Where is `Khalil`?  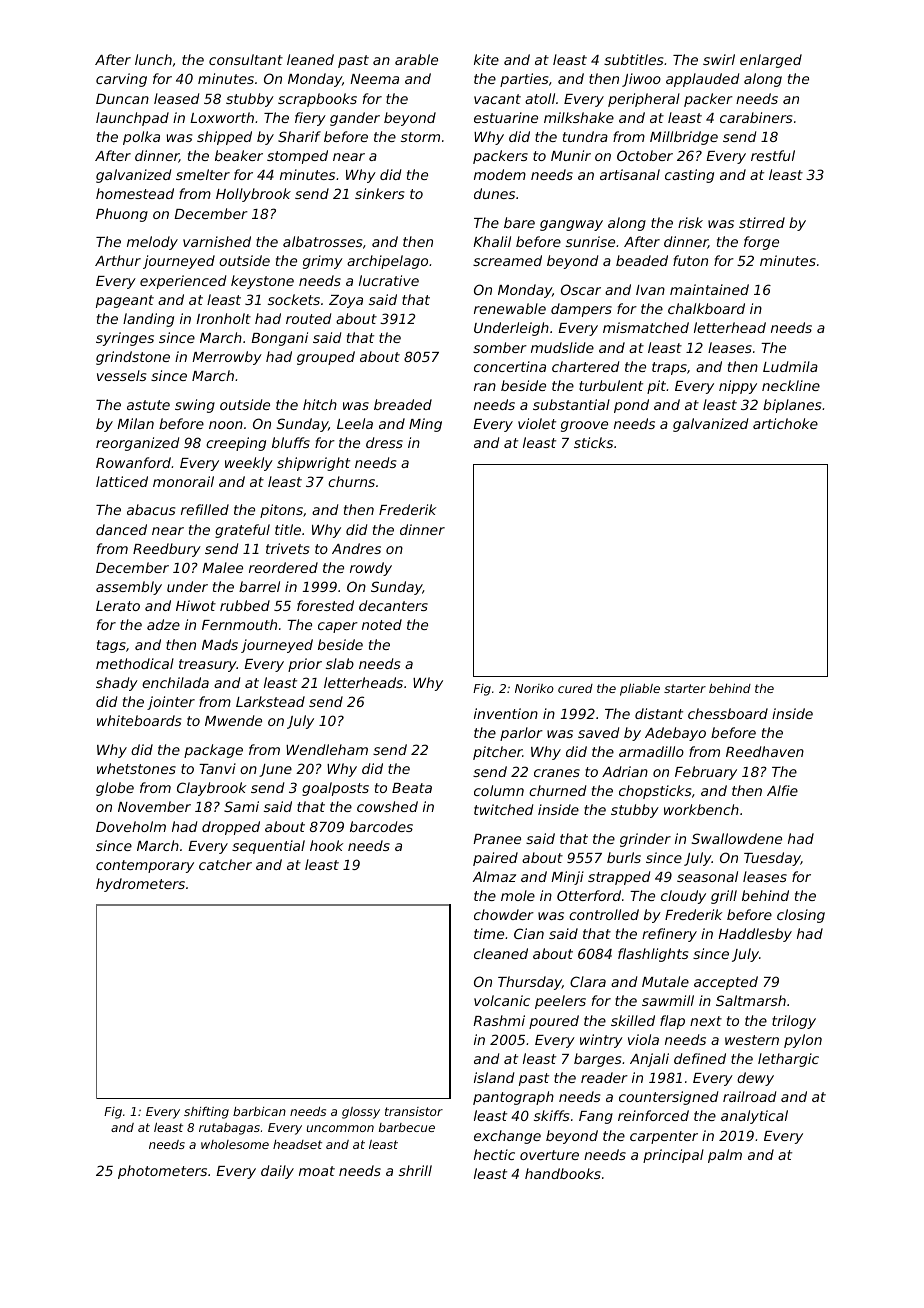 Khalil is located at coordinates (492, 241).
